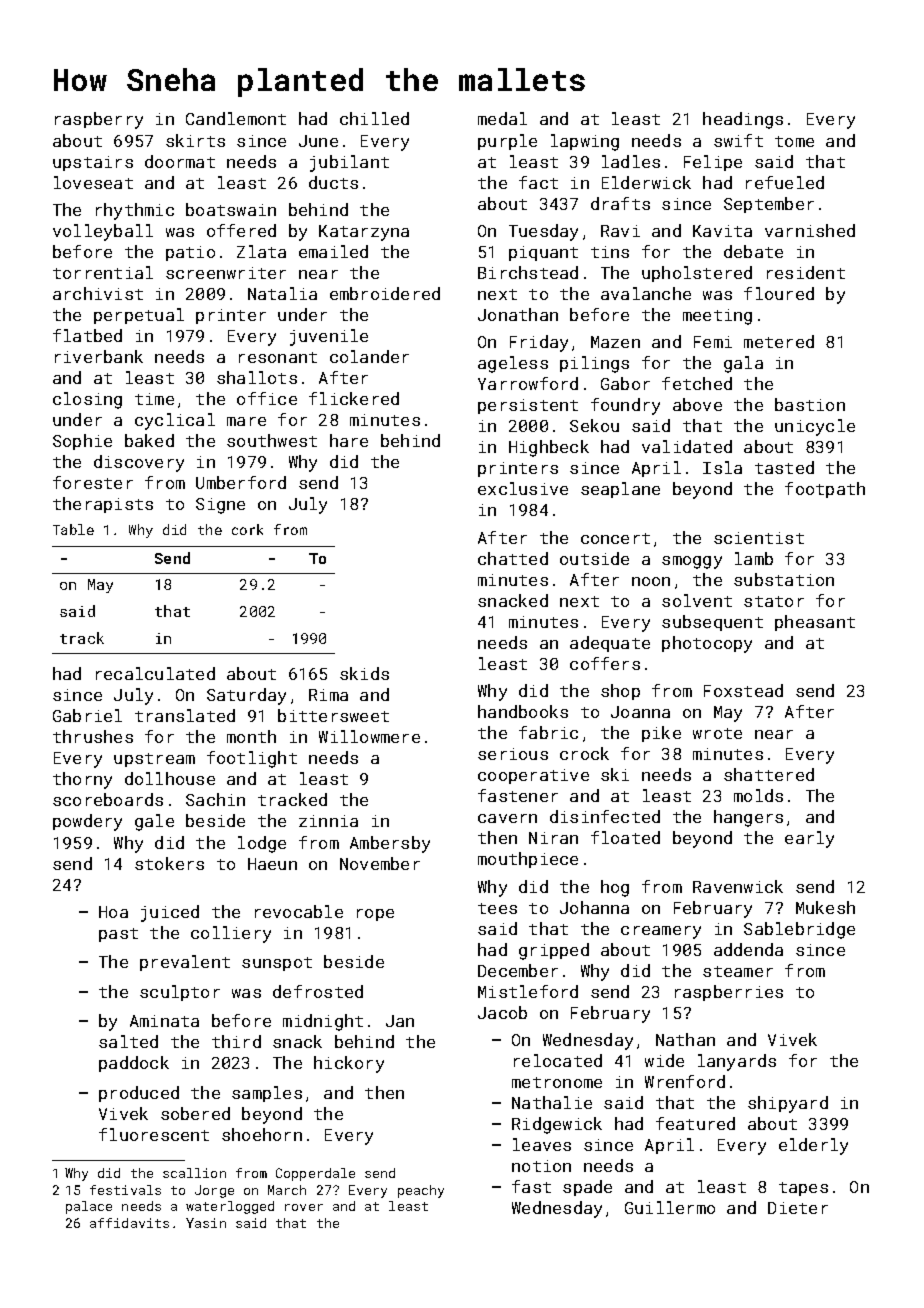  What do you see at coordinates (400, 1021) in the document?
I see `Jan` at bounding box center [400, 1021].
